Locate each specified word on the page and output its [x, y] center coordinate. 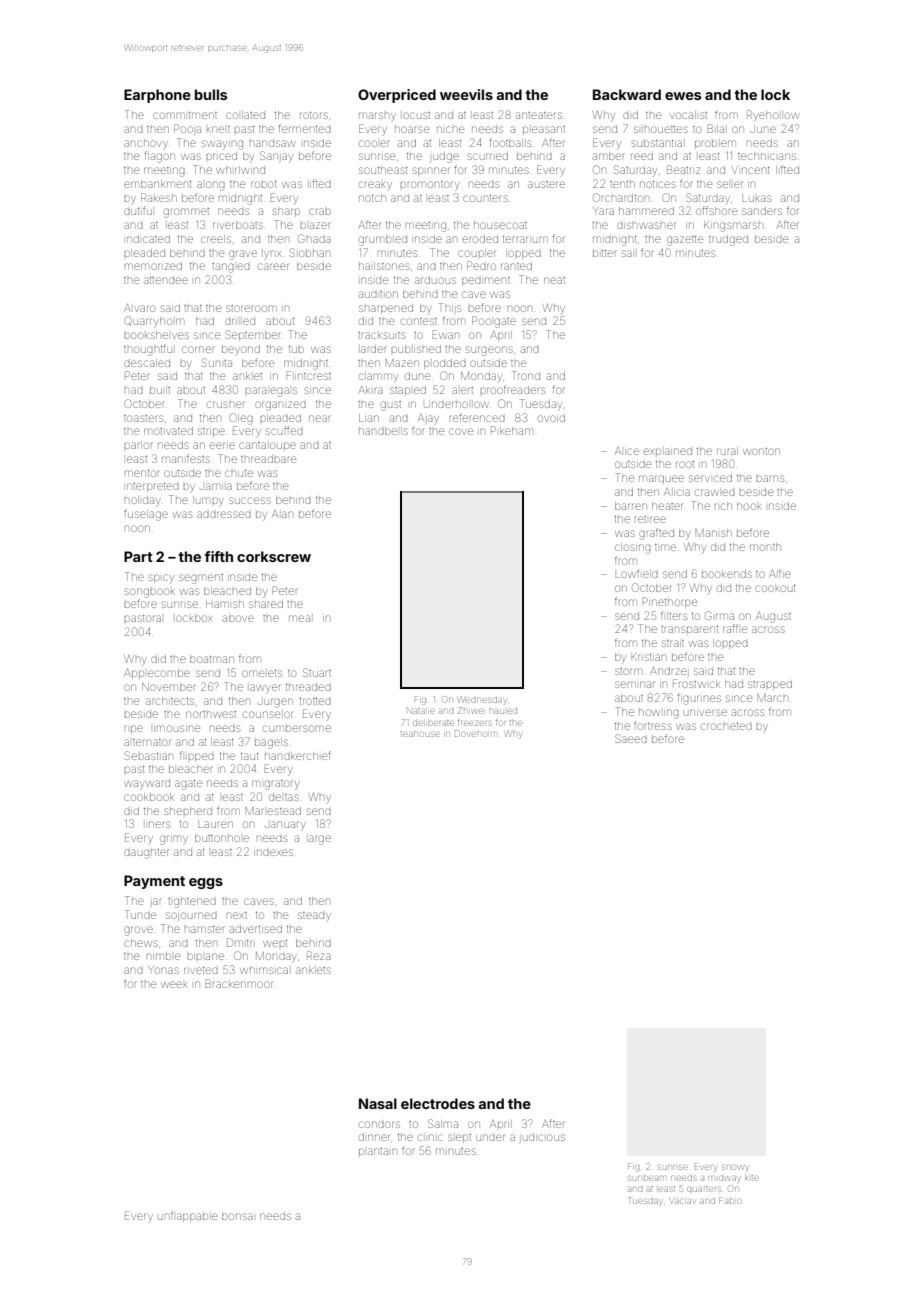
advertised [256, 929]
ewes [683, 96]
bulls [211, 94]
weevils [466, 94]
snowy [735, 1168]
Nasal [378, 1103]
